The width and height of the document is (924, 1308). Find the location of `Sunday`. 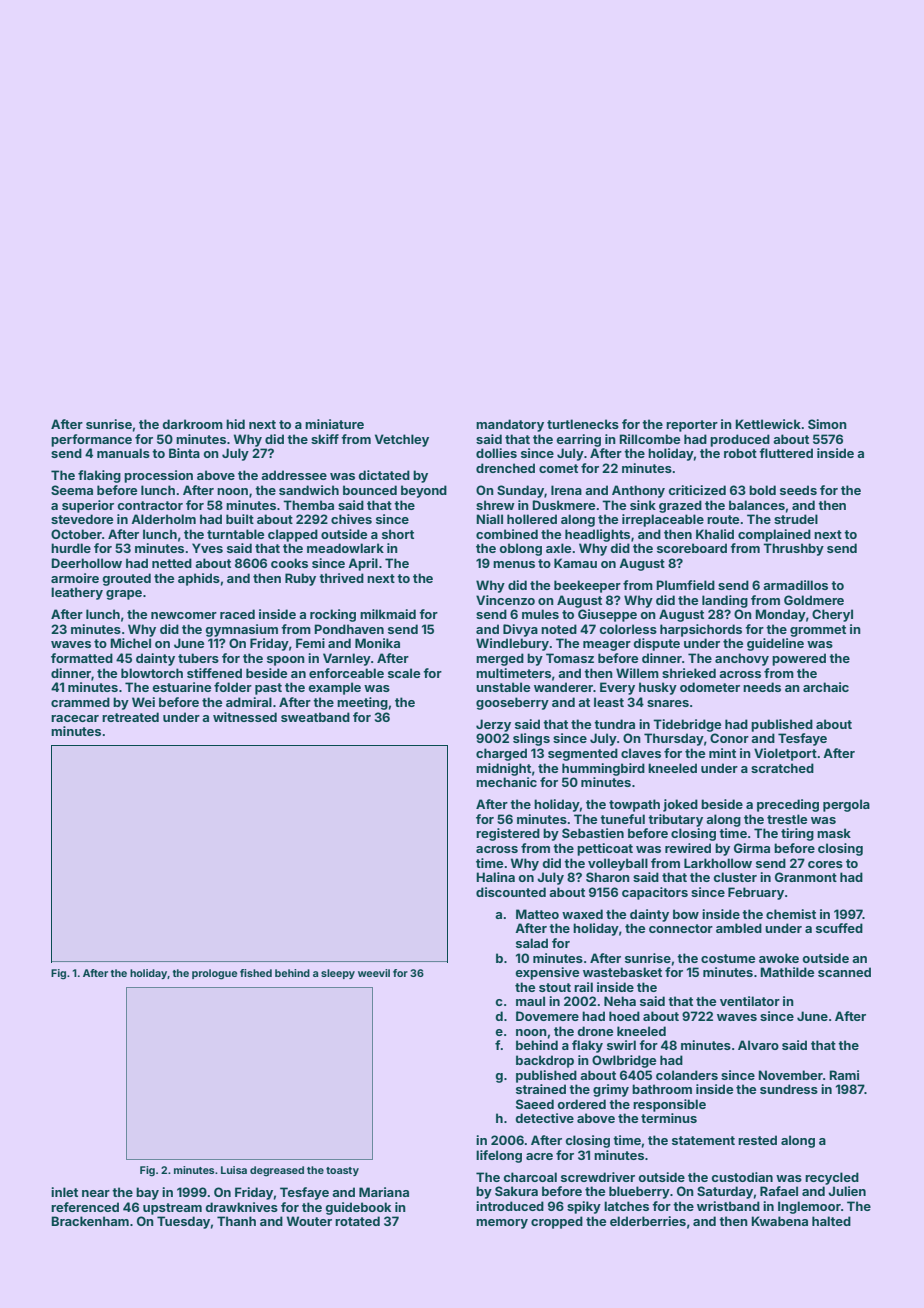

Sunday is located at coordinates (520, 491).
